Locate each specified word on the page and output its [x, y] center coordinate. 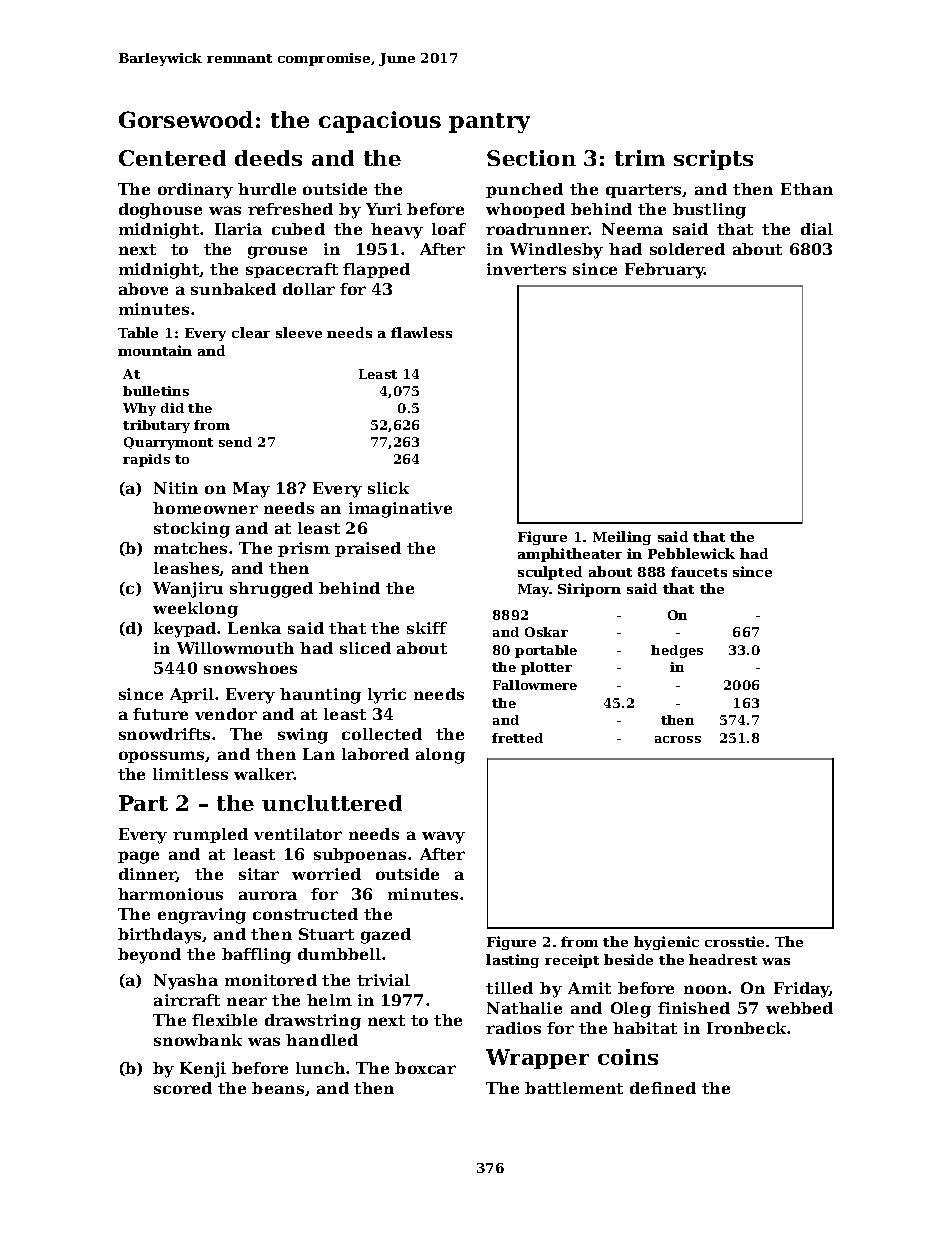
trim [640, 158]
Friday [801, 990]
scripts [713, 160]
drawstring [313, 1022]
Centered [172, 158]
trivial [383, 980]
